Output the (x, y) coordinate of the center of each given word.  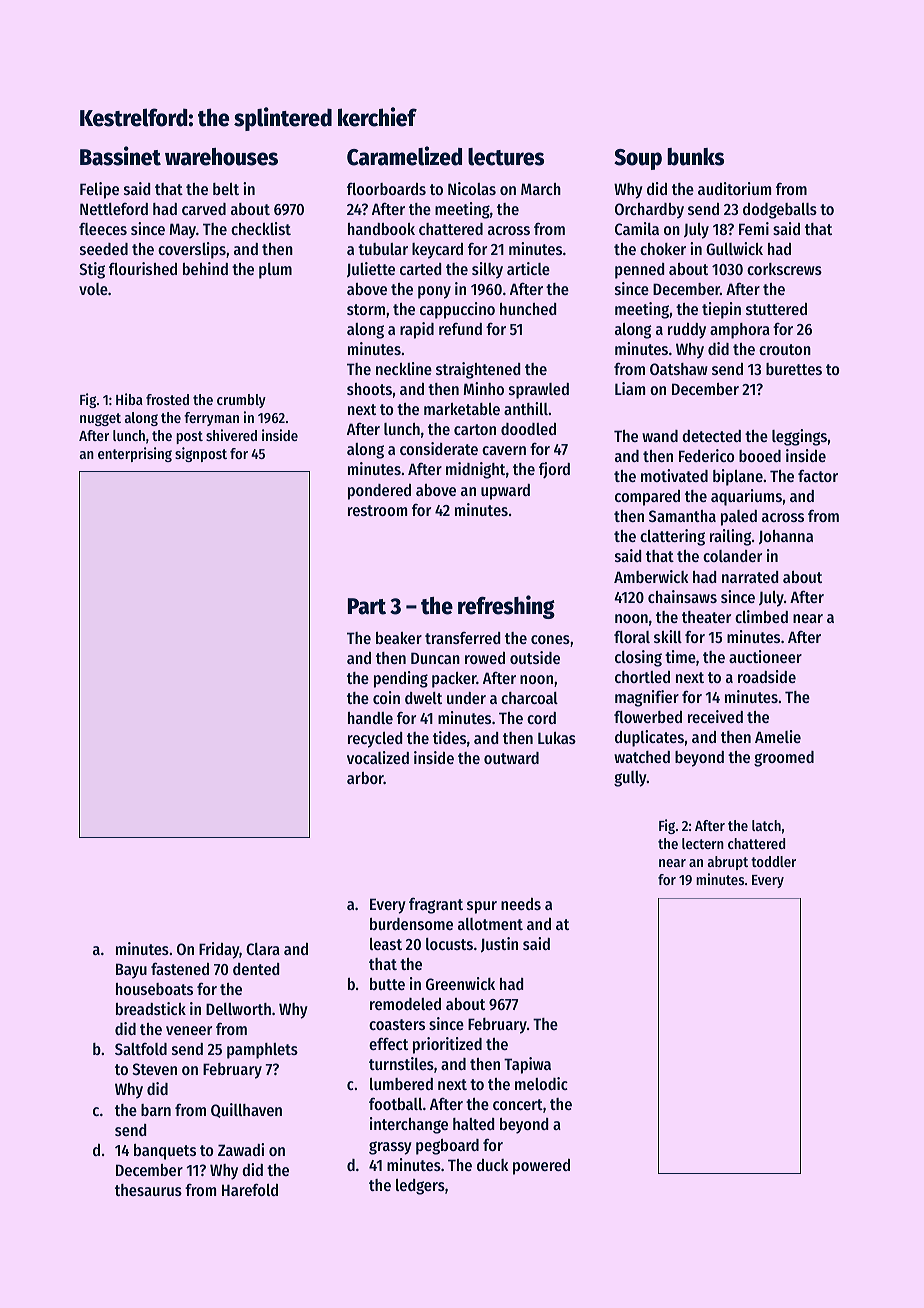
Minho (483, 388)
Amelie (778, 736)
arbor (365, 778)
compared (647, 498)
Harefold (250, 1189)
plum (275, 271)
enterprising (135, 454)
